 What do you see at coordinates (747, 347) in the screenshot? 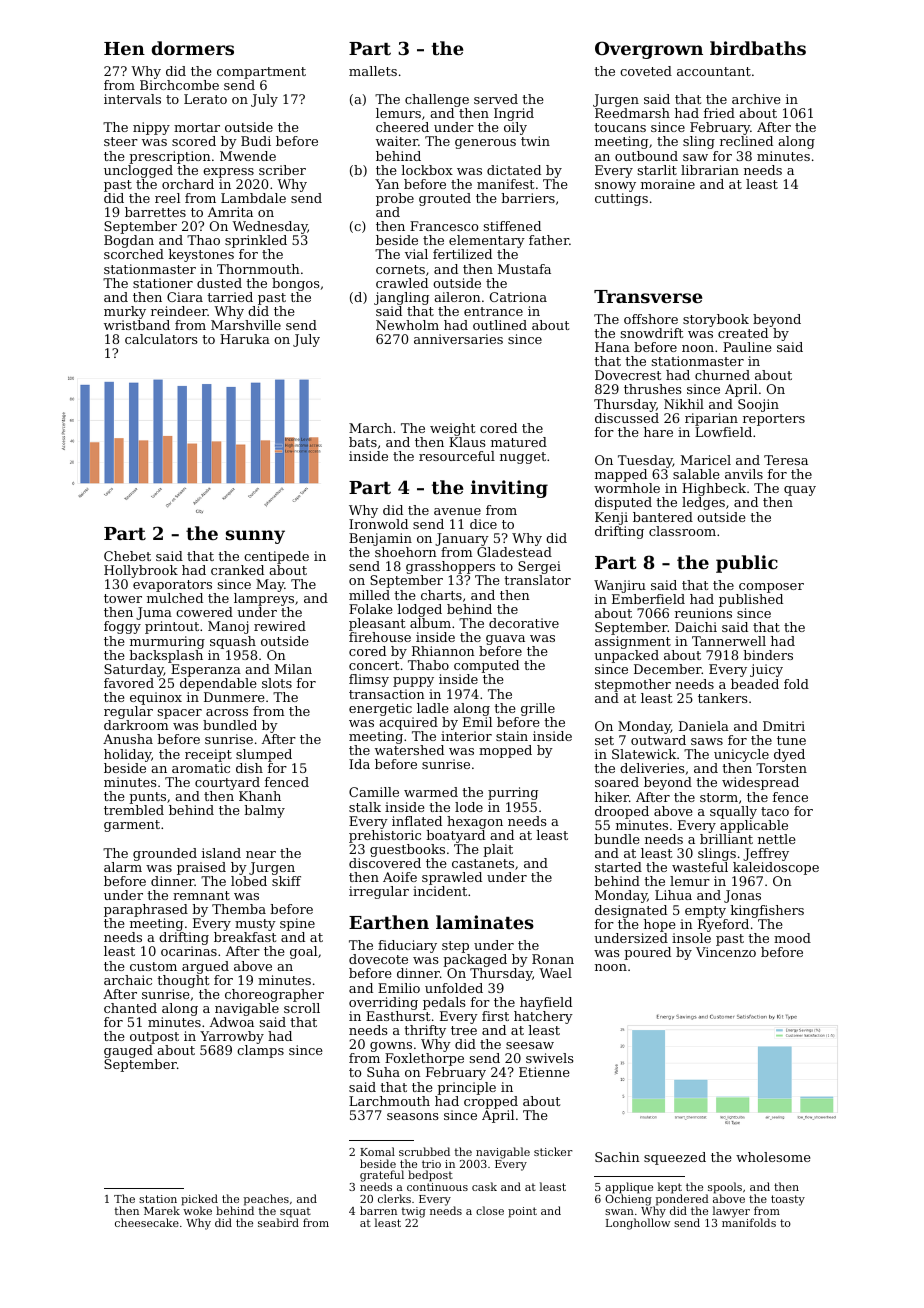
I see `Pauline` at bounding box center [747, 347].
